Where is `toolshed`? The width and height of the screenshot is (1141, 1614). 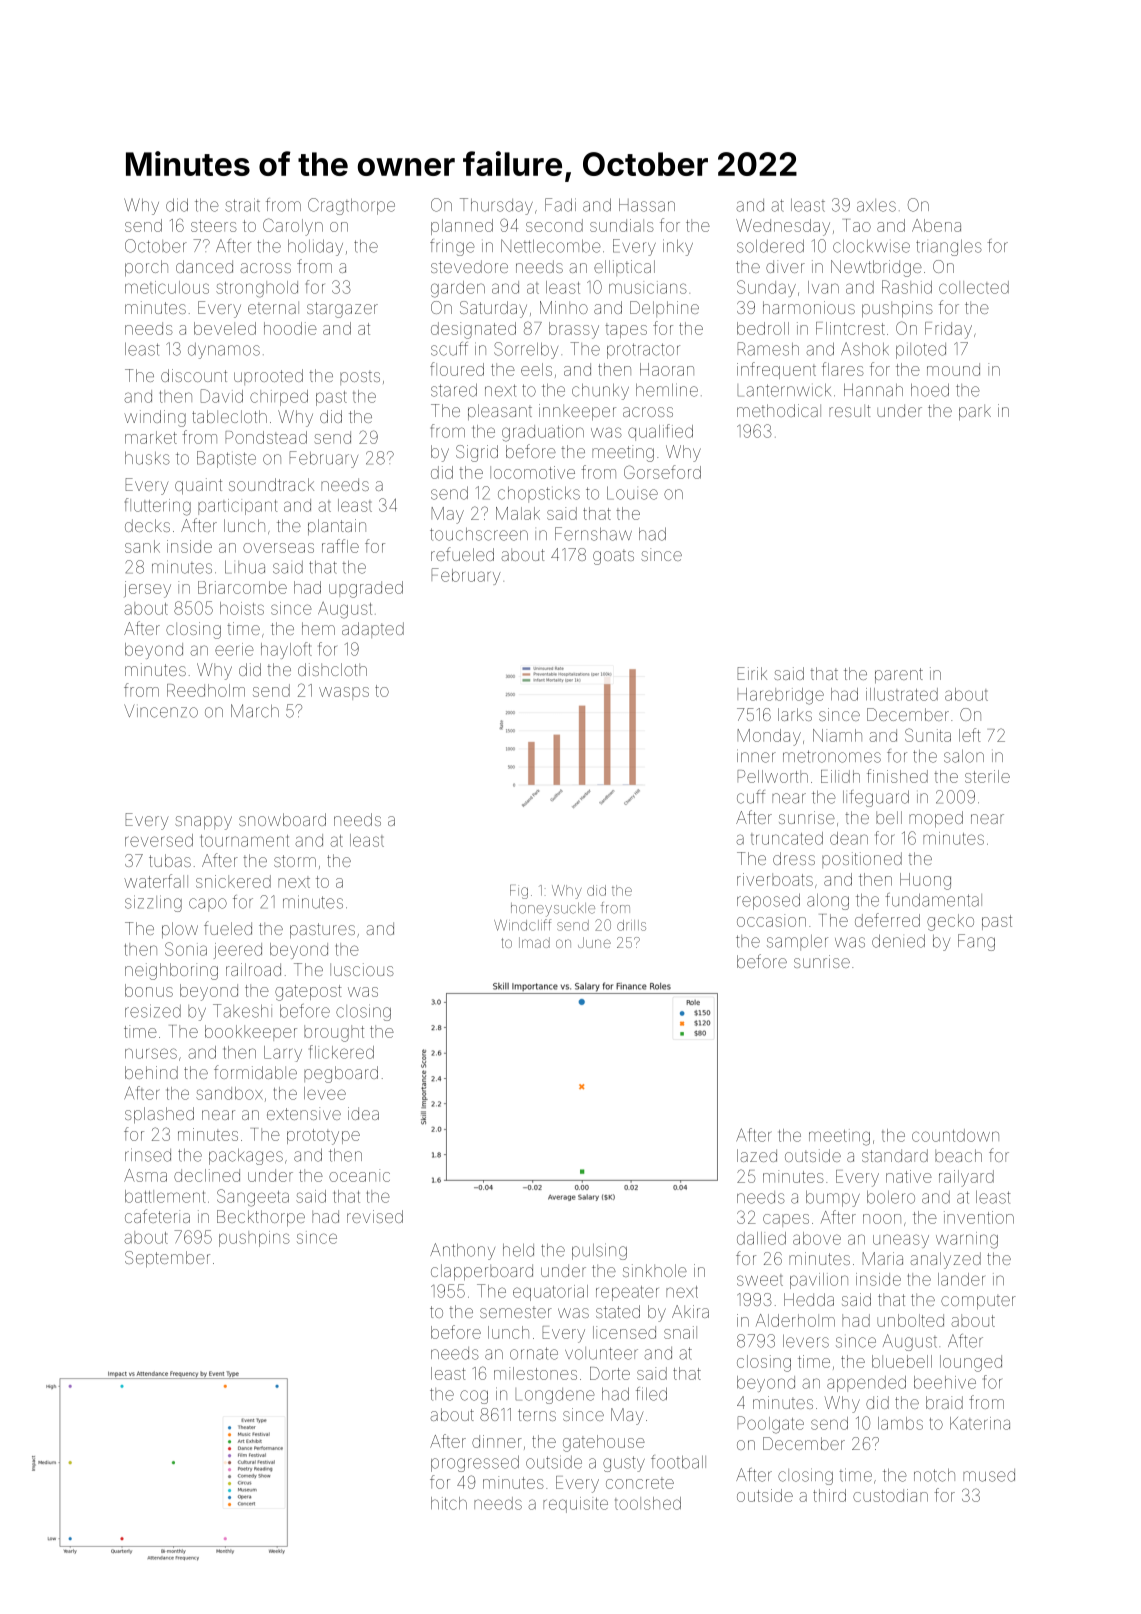
toolshed is located at coordinates (648, 1503).
